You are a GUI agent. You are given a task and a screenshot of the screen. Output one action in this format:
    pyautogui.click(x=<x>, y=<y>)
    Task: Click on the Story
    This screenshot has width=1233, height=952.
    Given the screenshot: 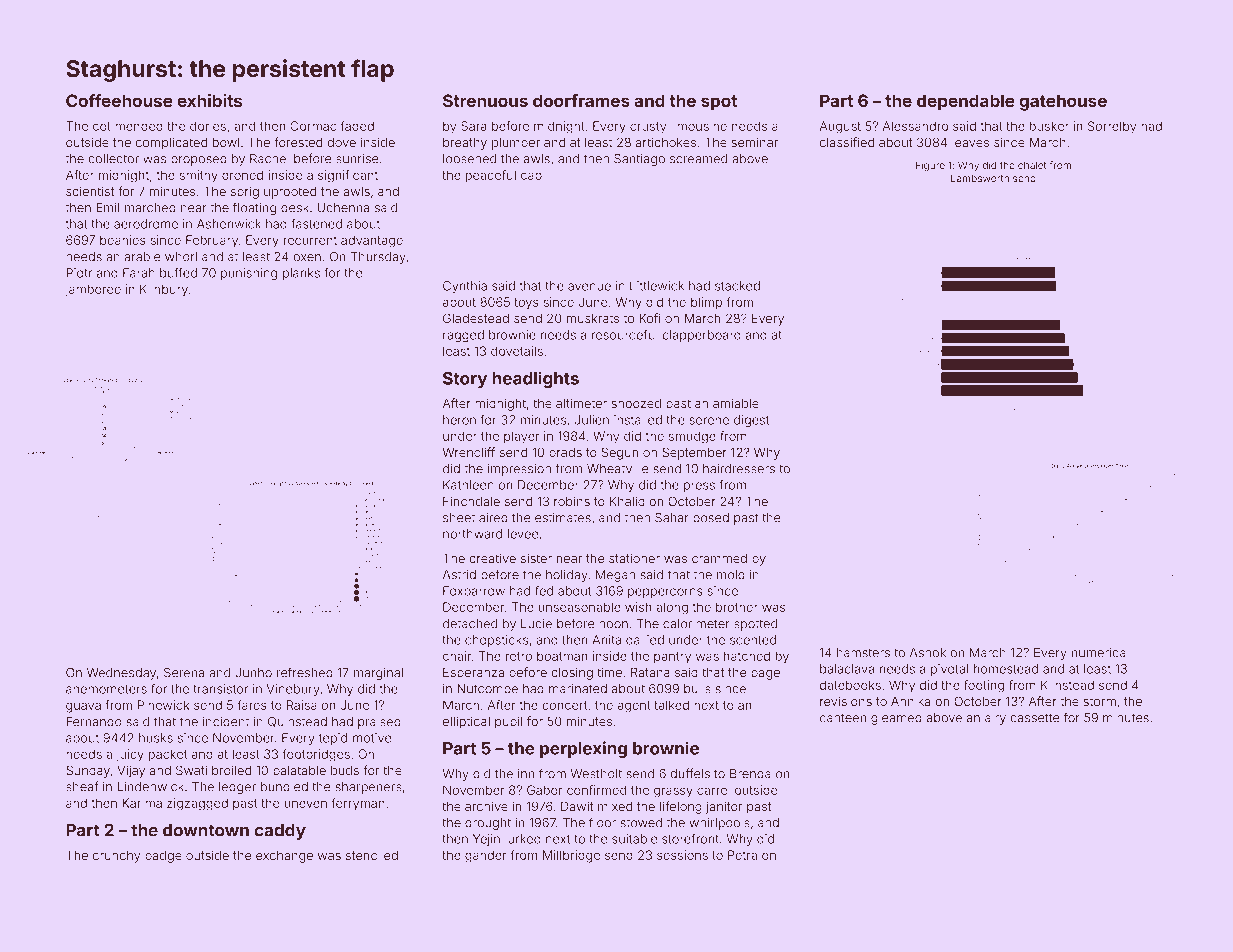 What is the action you would take?
    pyautogui.click(x=465, y=380)
